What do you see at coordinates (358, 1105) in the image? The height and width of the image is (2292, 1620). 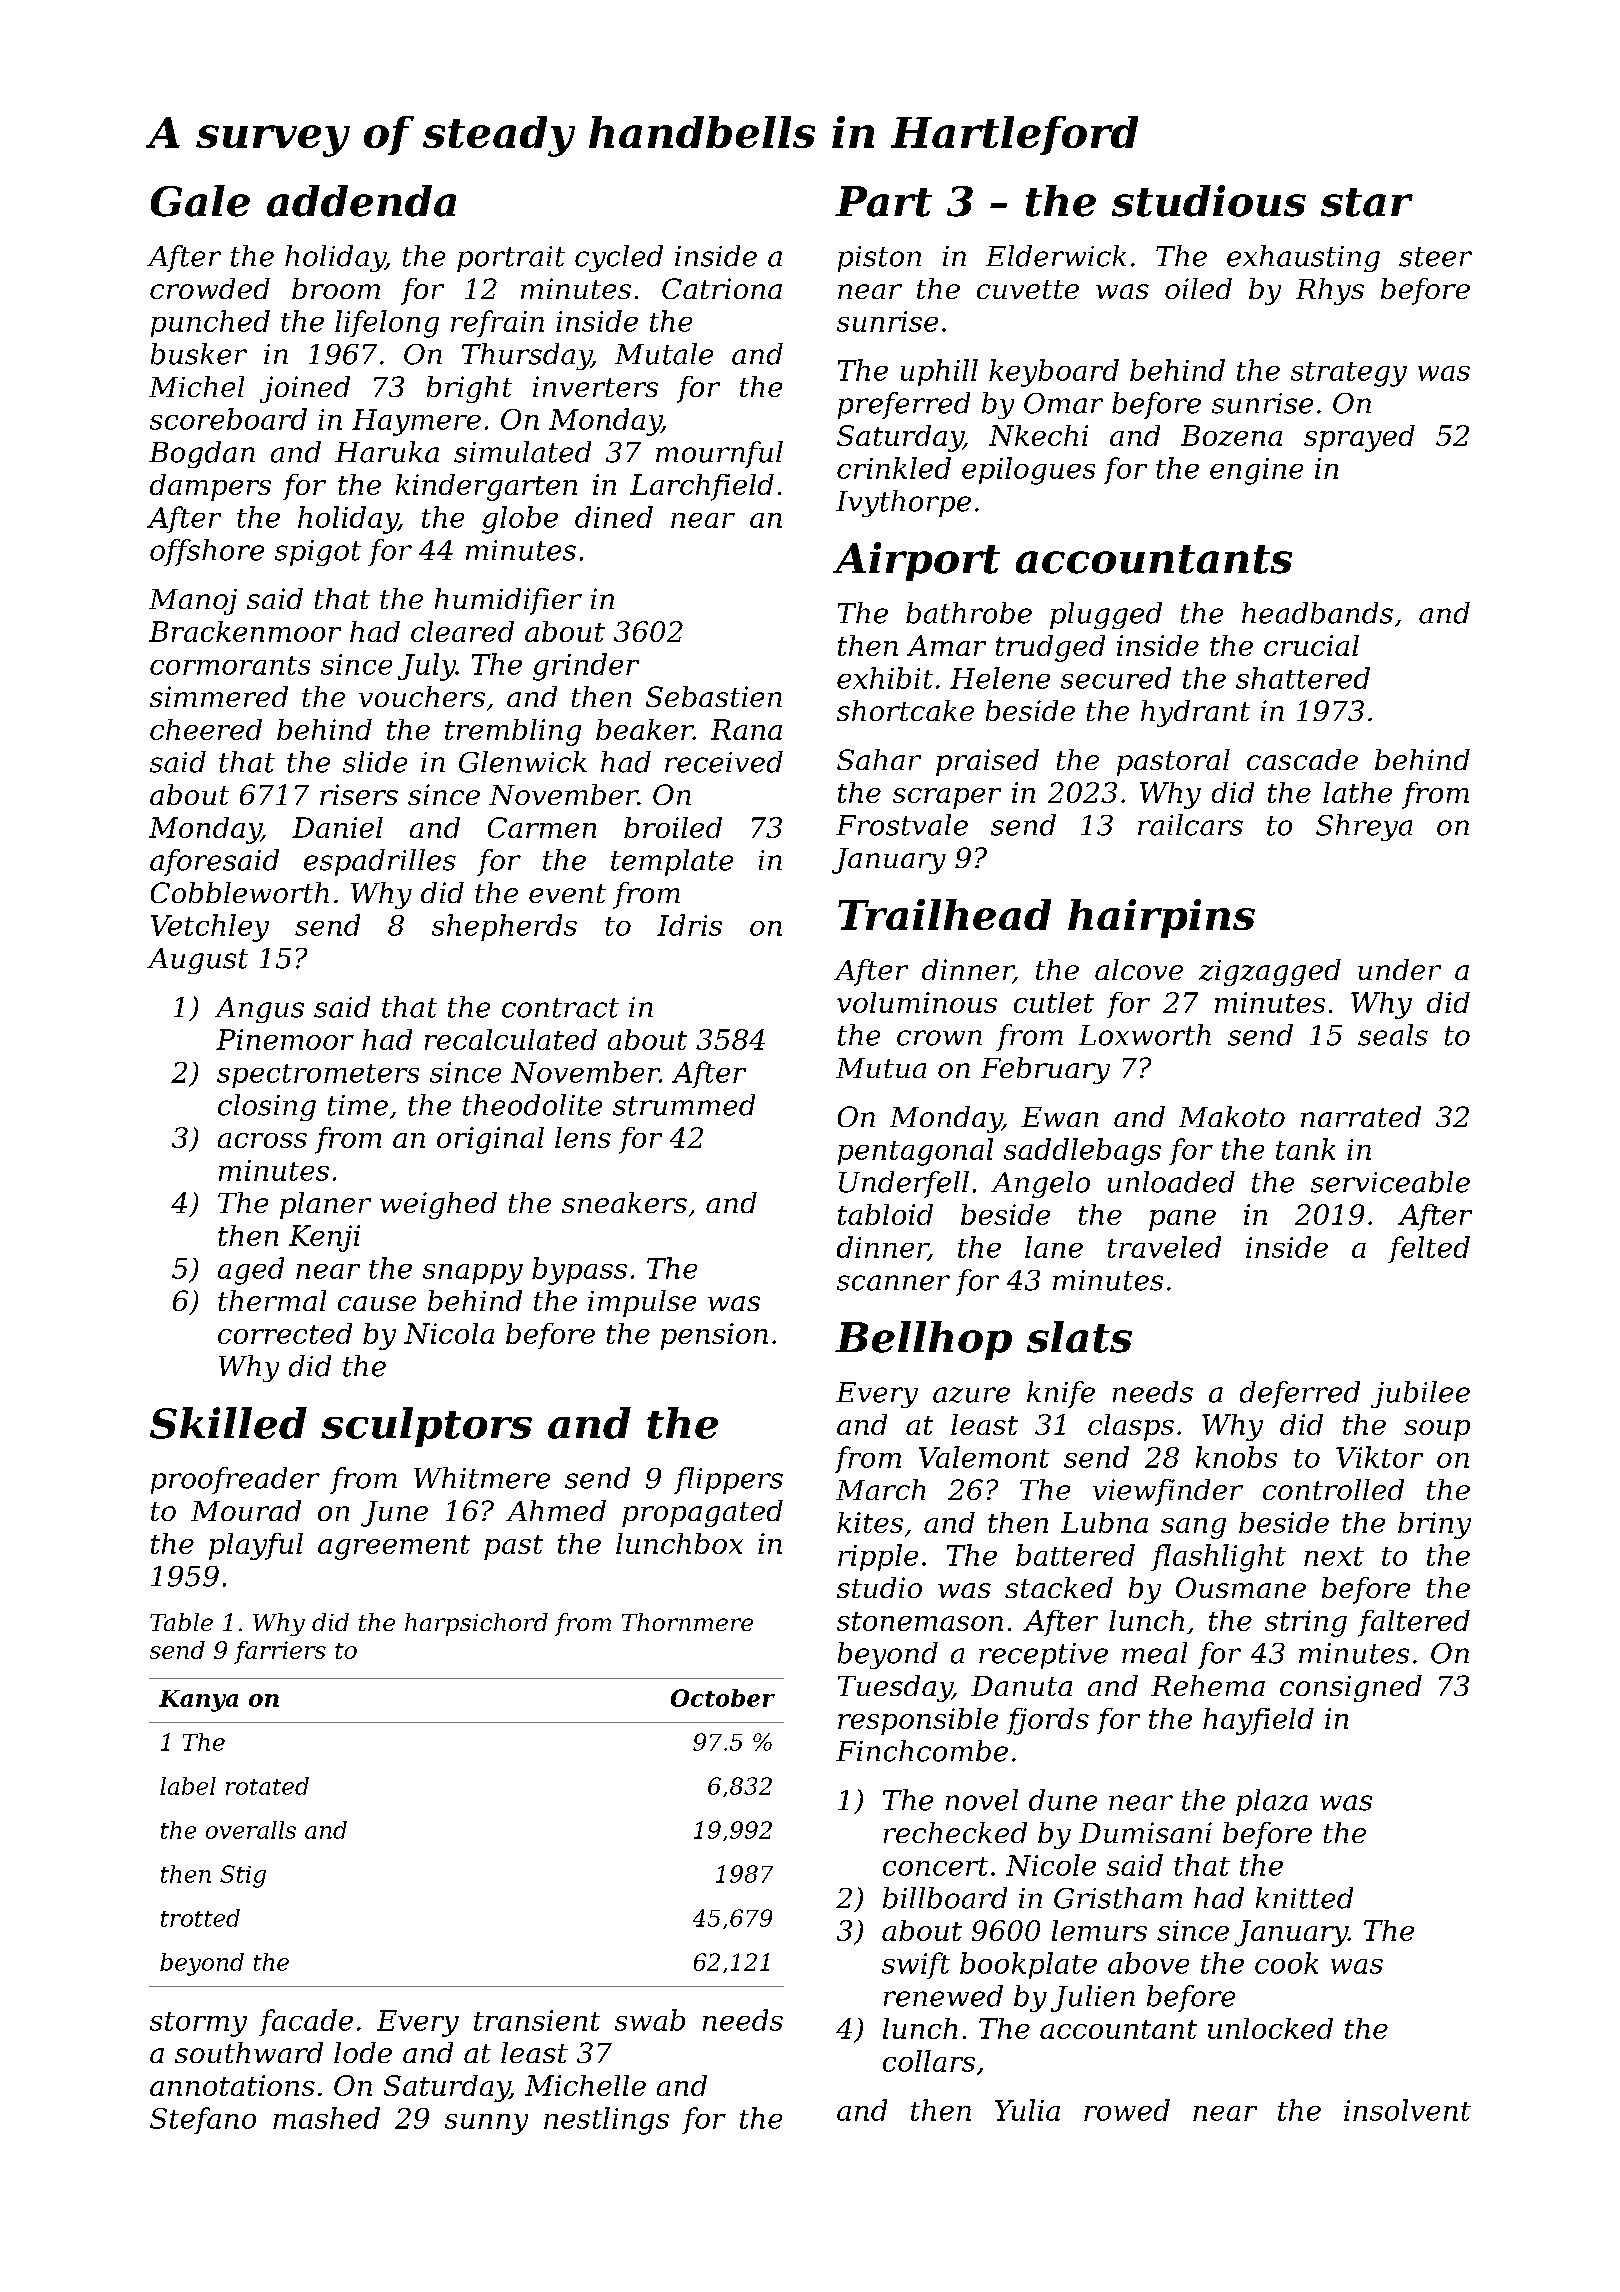 I see `time` at bounding box center [358, 1105].
